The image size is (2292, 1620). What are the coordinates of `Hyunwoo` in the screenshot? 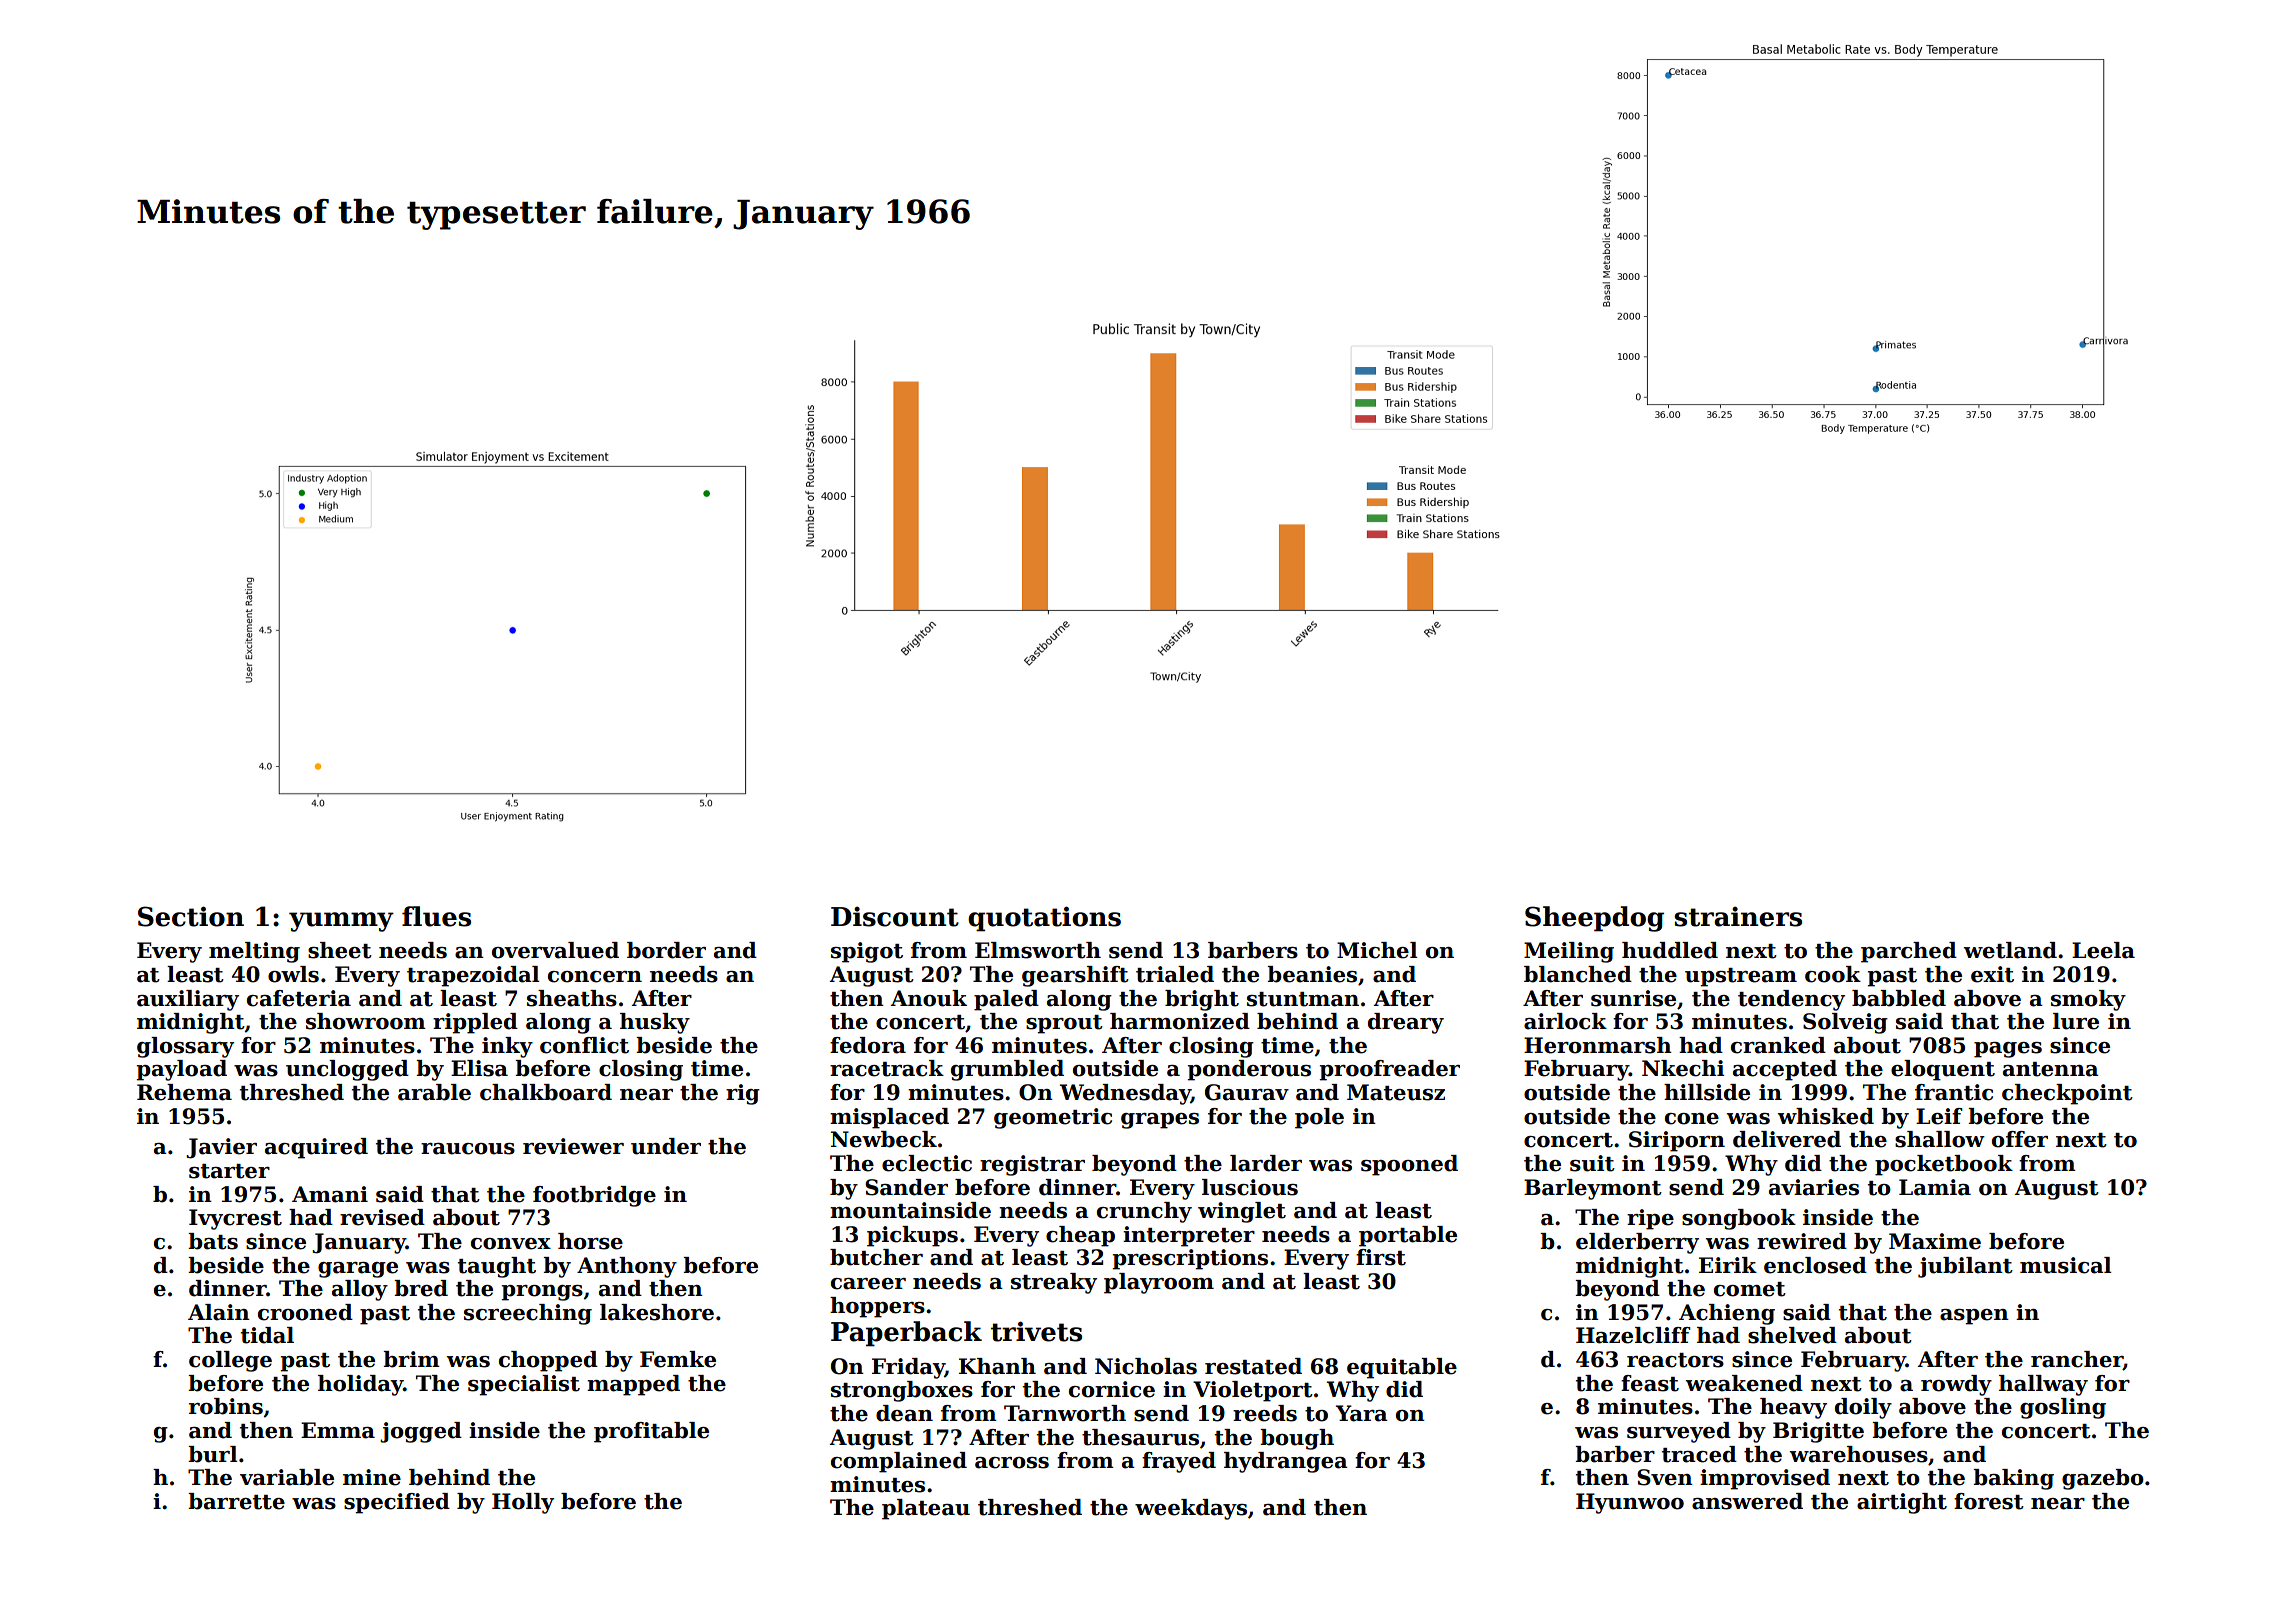 It's located at (1630, 1503).
